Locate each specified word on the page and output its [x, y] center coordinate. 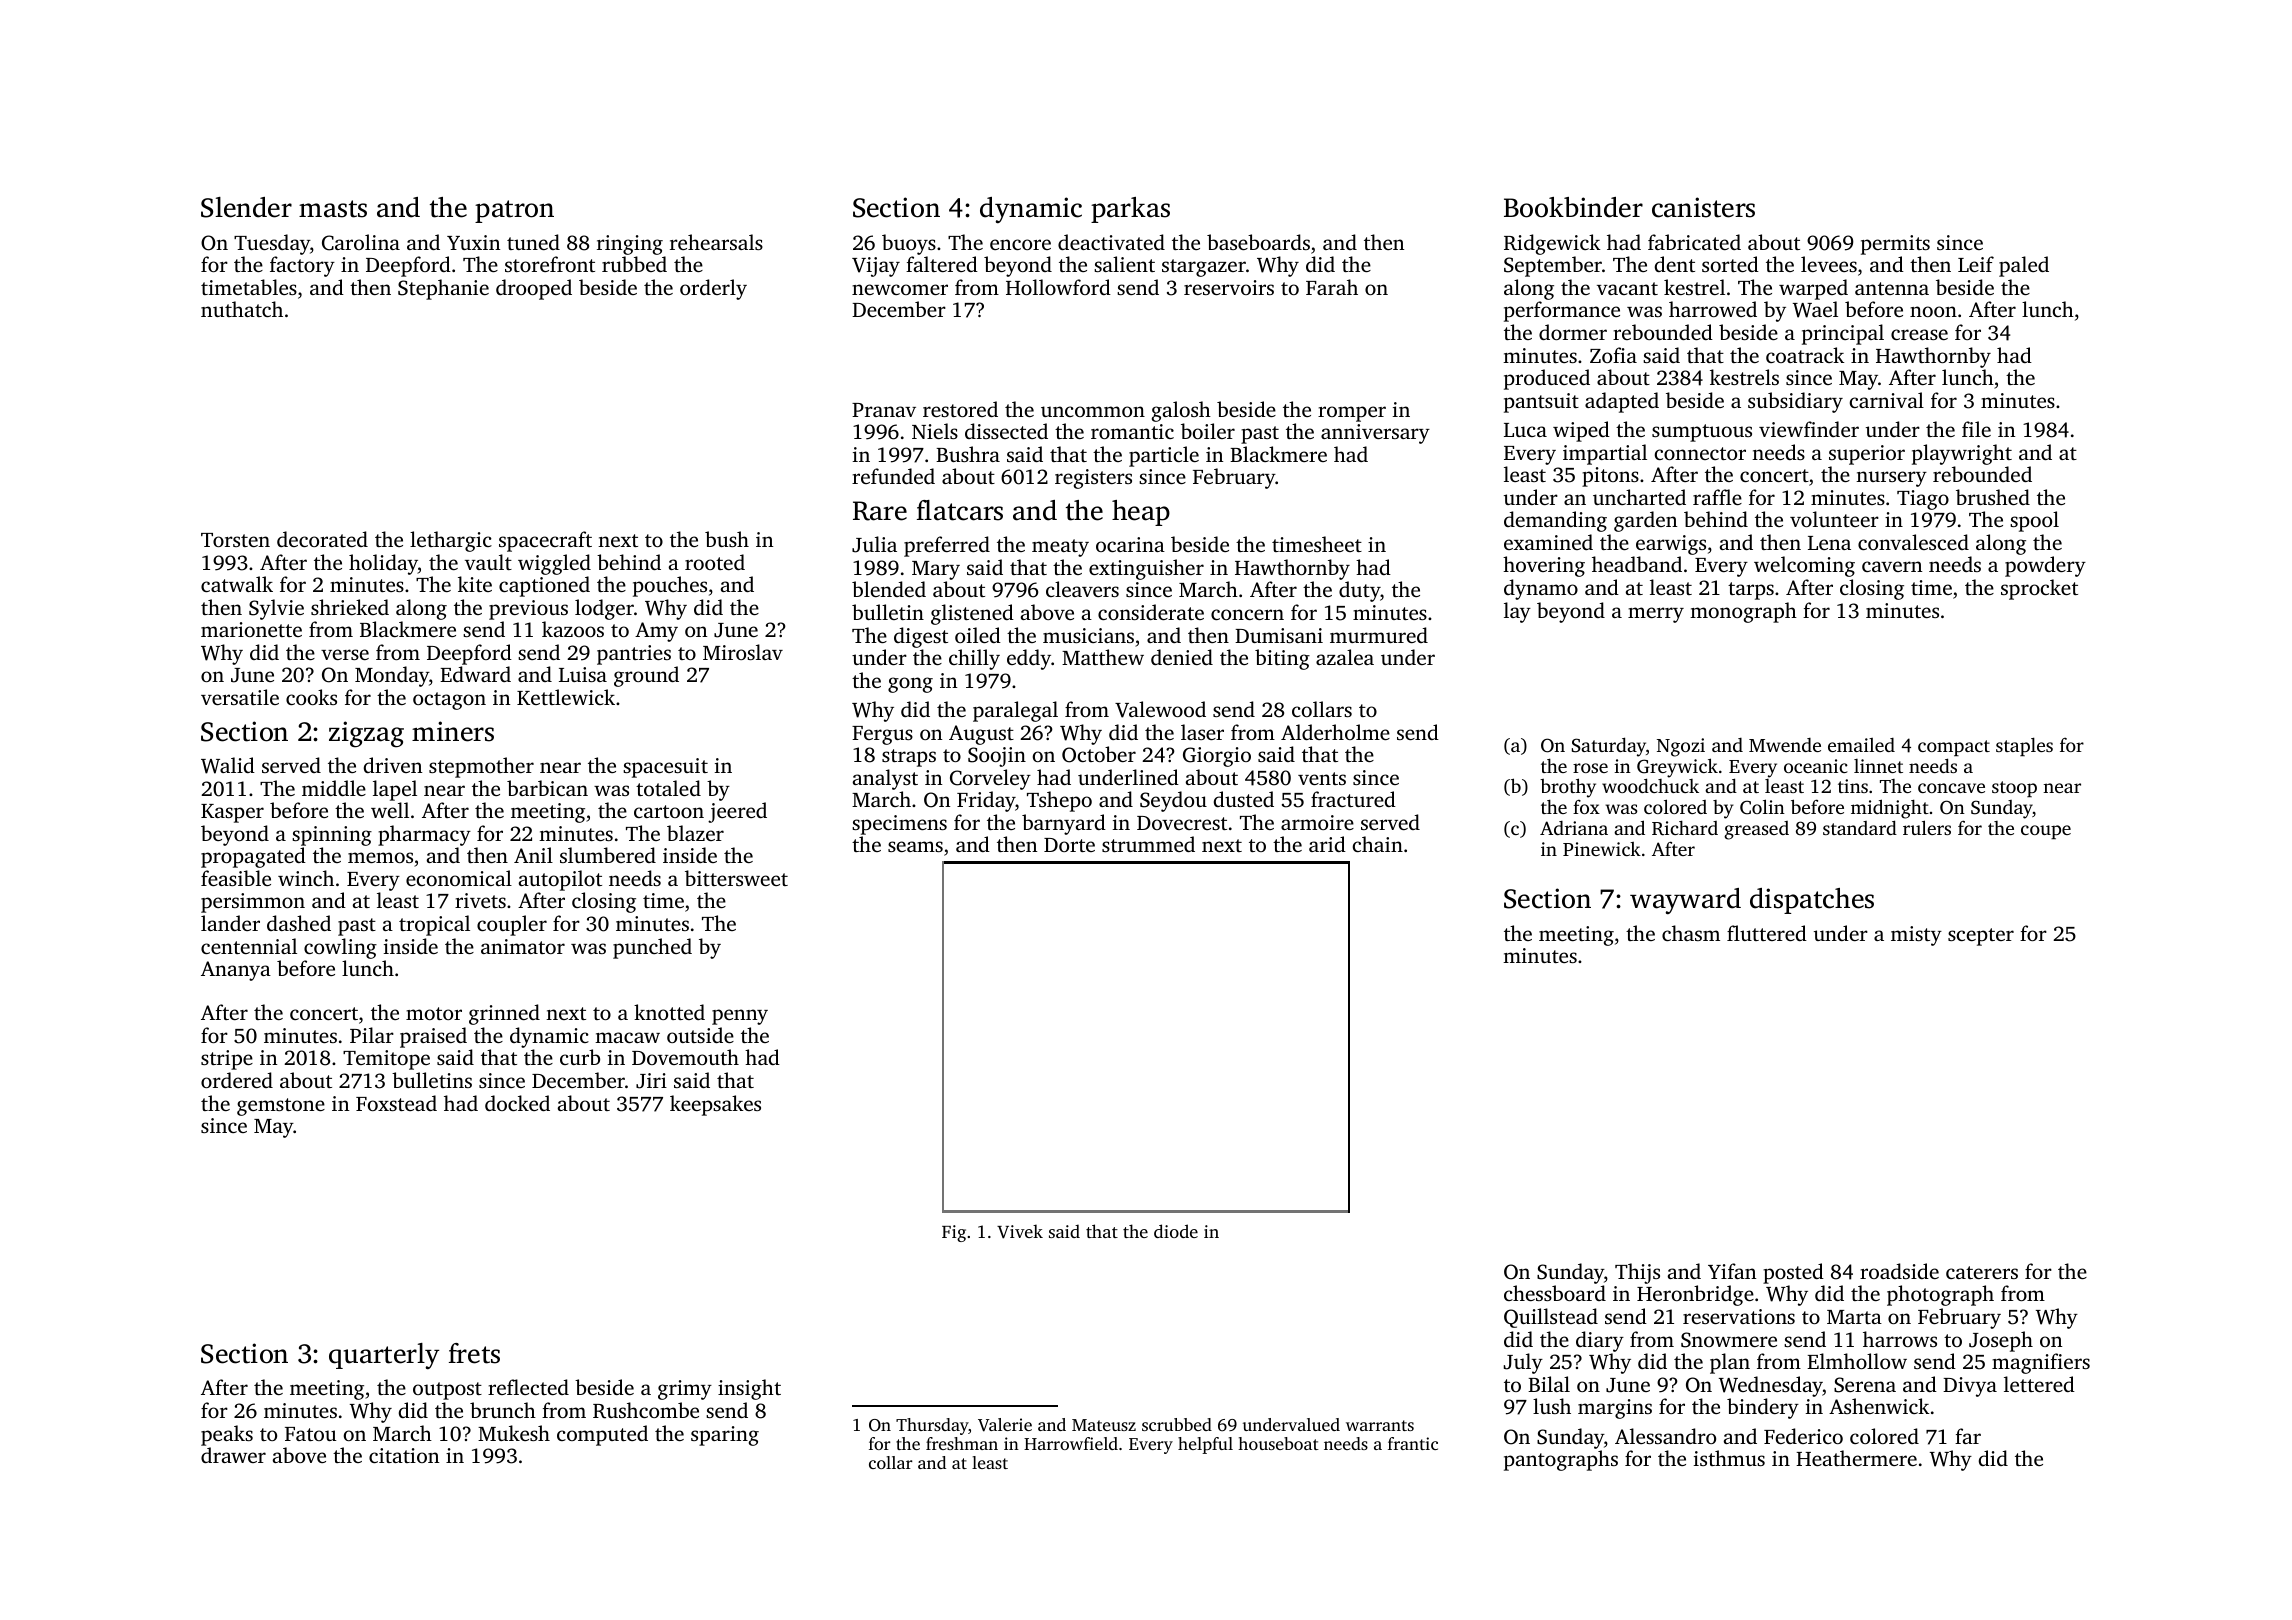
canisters [1703, 207]
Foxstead [396, 1103]
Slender [246, 207]
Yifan [1732, 1271]
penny [740, 1017]
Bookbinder [1573, 207]
